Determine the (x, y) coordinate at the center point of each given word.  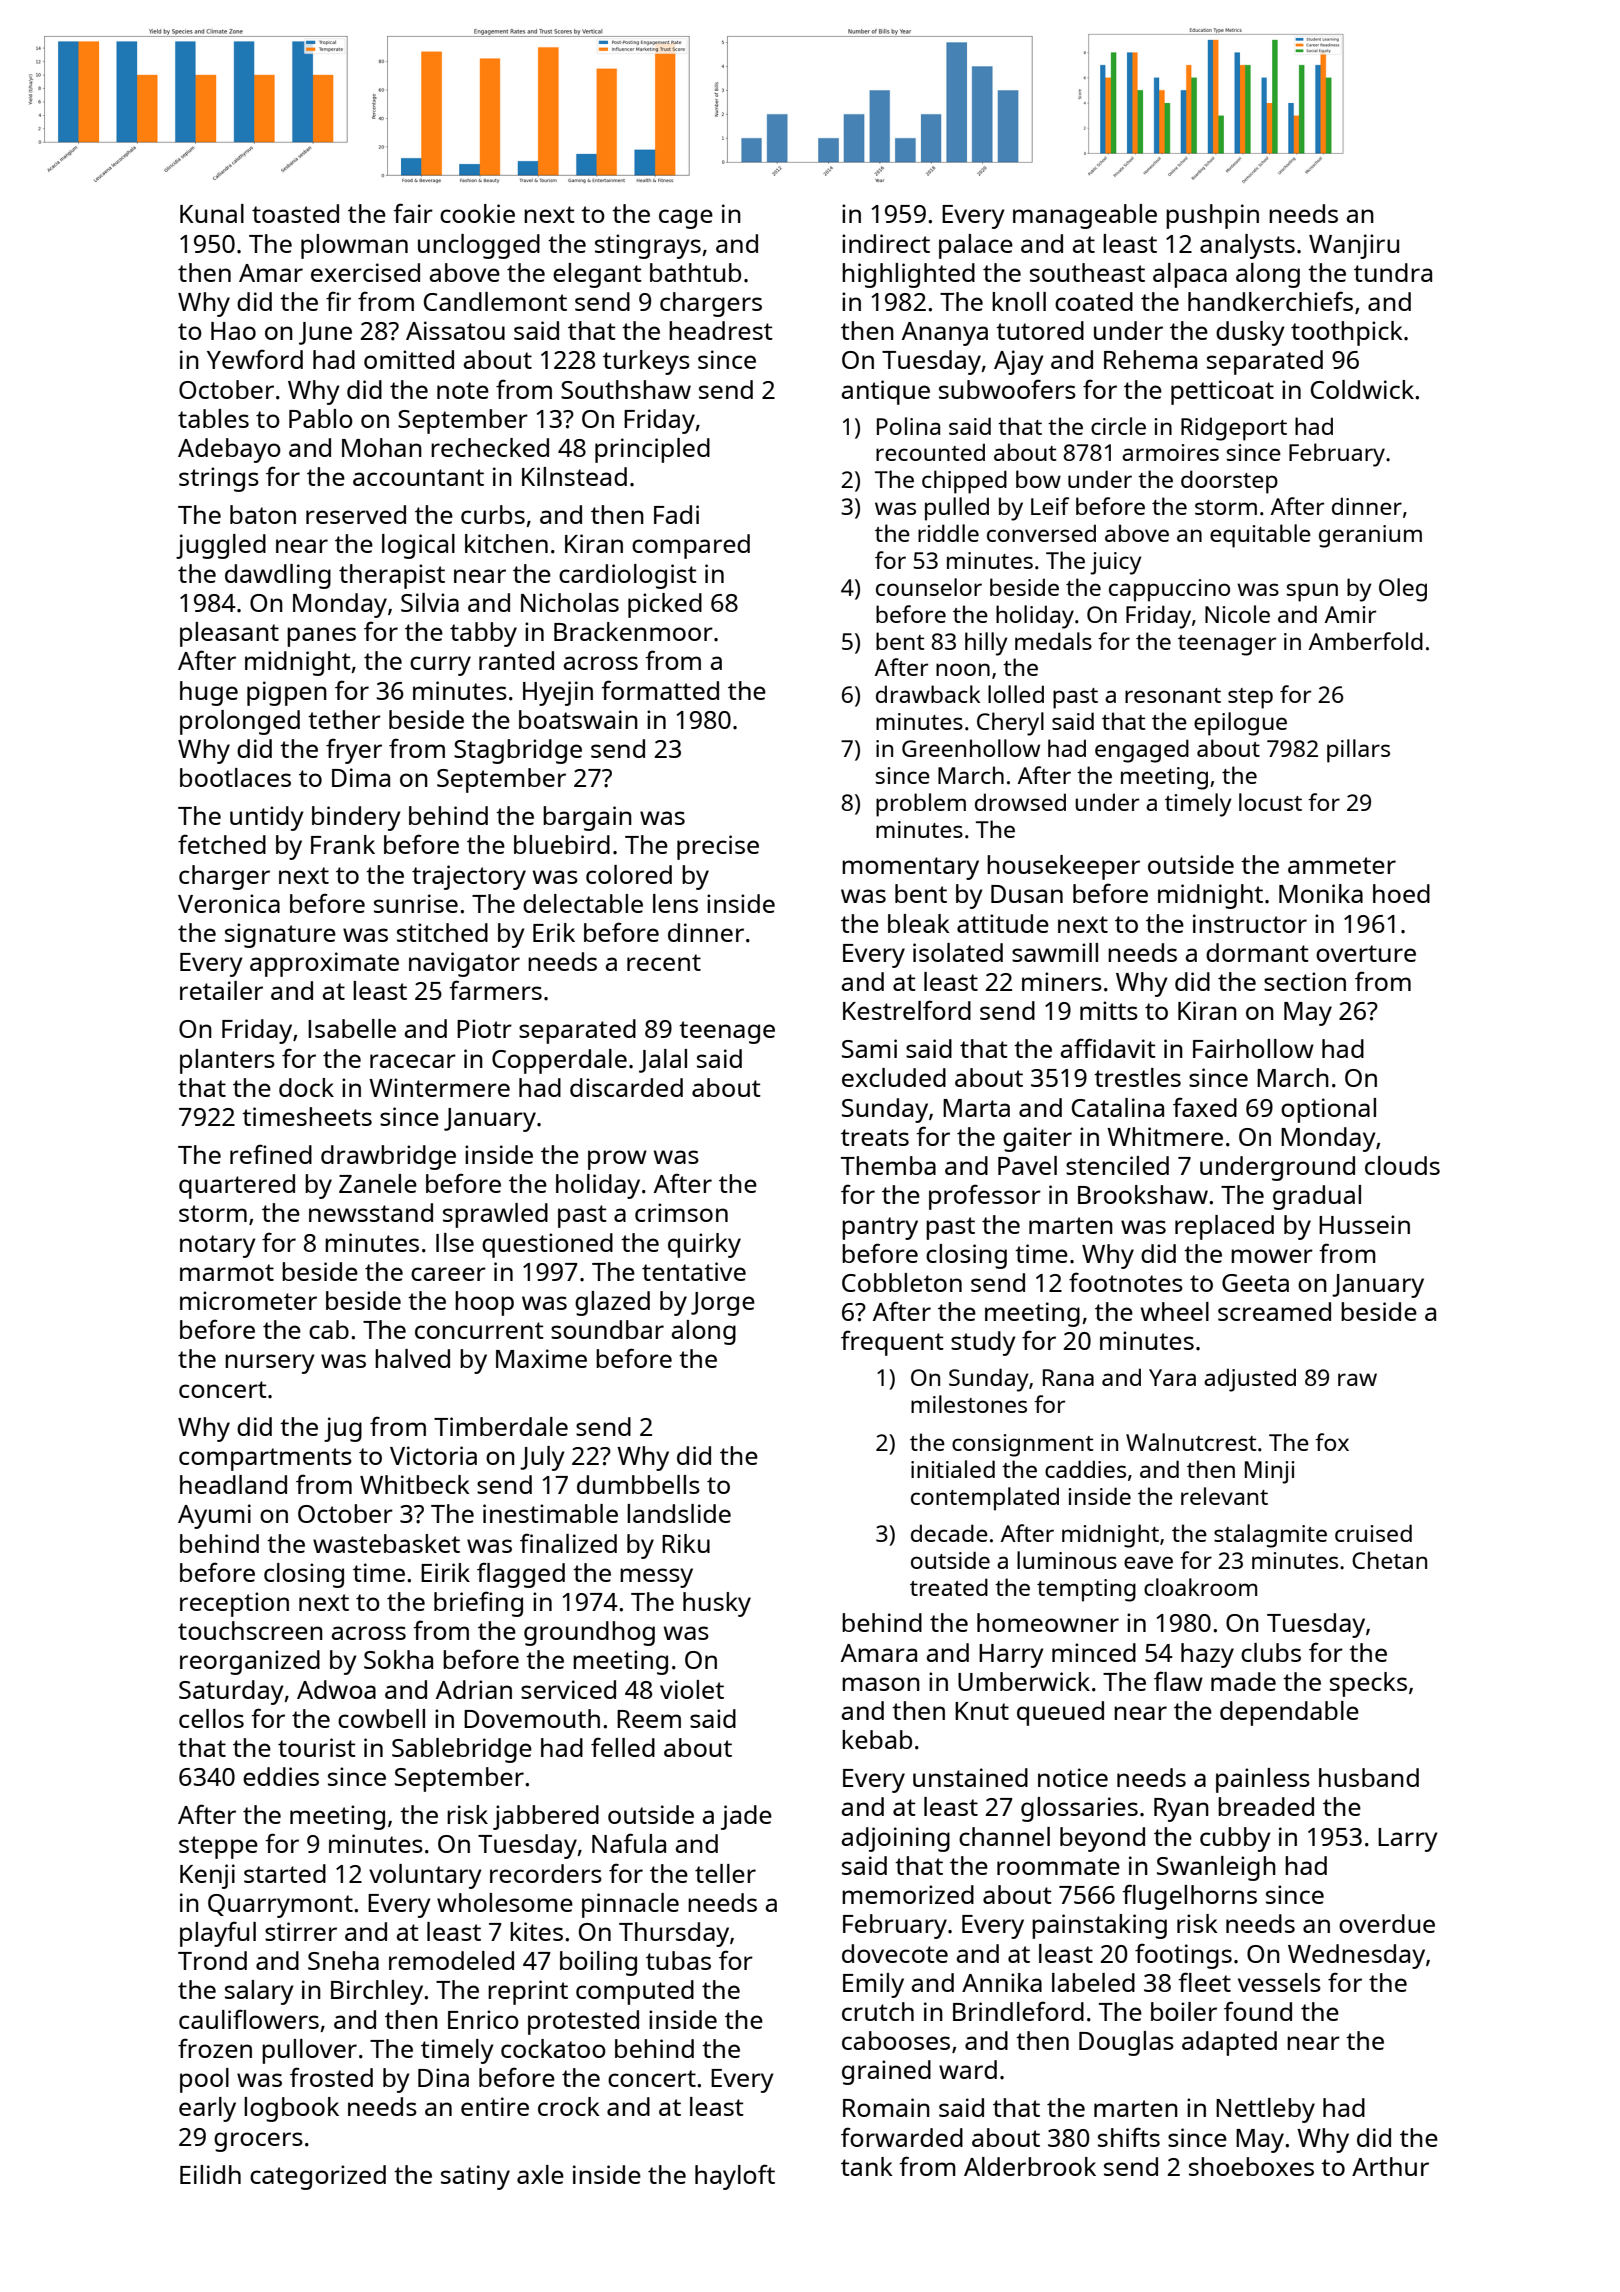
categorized (318, 2177)
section (1305, 981)
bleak (919, 923)
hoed (1401, 893)
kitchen (506, 543)
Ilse (455, 1242)
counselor (929, 587)
